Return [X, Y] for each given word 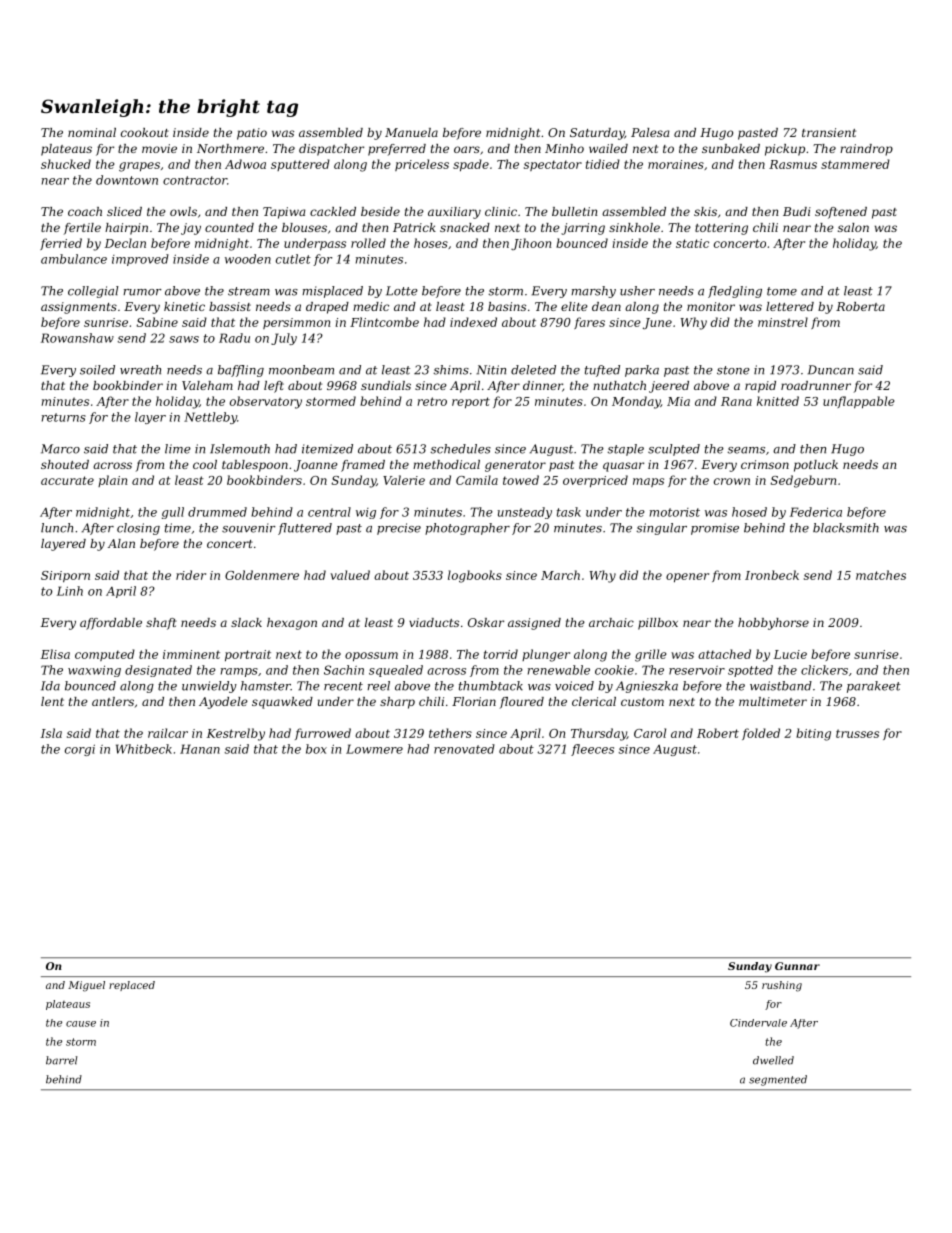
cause [81, 1024]
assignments [79, 308]
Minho [564, 148]
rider [191, 575]
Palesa [650, 132]
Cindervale [758, 1023]
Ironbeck [772, 575]
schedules [460, 449]
